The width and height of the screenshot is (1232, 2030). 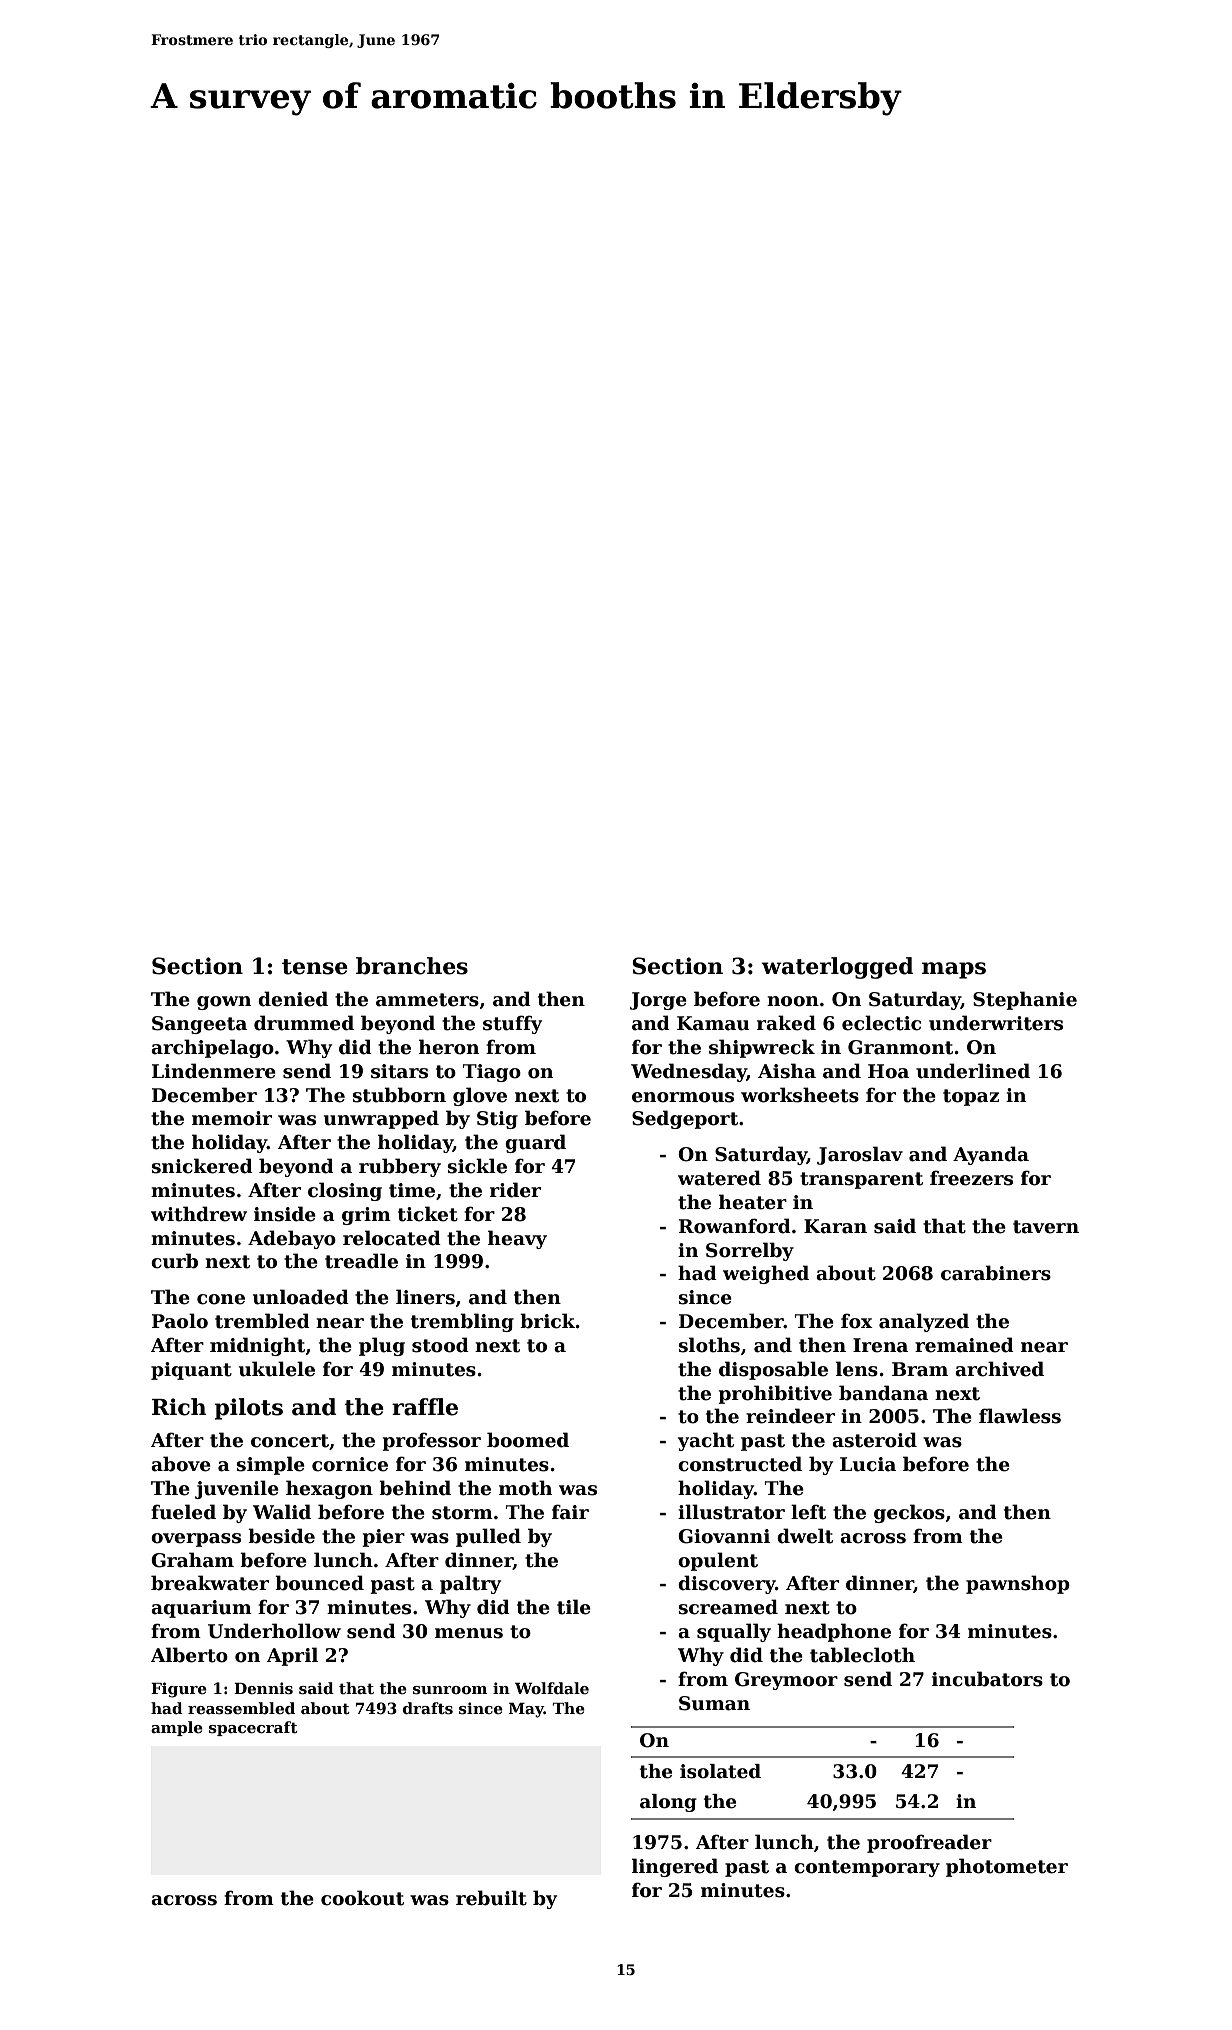 What do you see at coordinates (709, 1345) in the screenshot?
I see `sloths` at bounding box center [709, 1345].
